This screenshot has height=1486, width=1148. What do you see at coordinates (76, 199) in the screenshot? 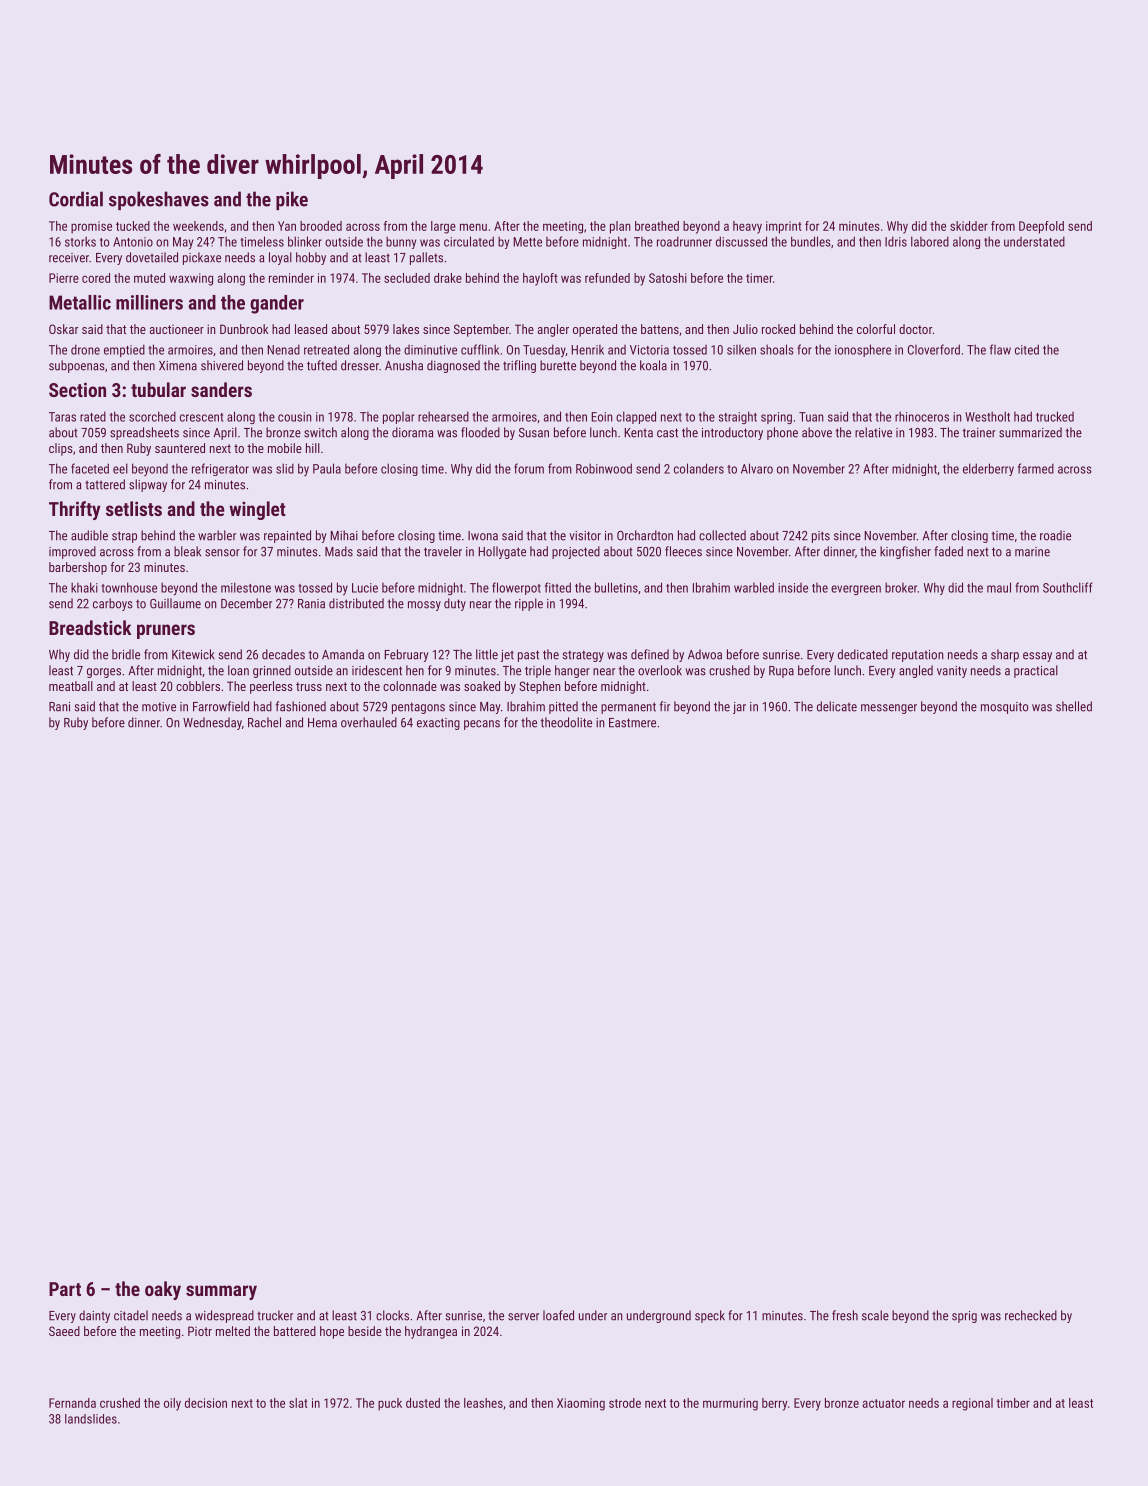
I see `Cordial` at bounding box center [76, 199].
